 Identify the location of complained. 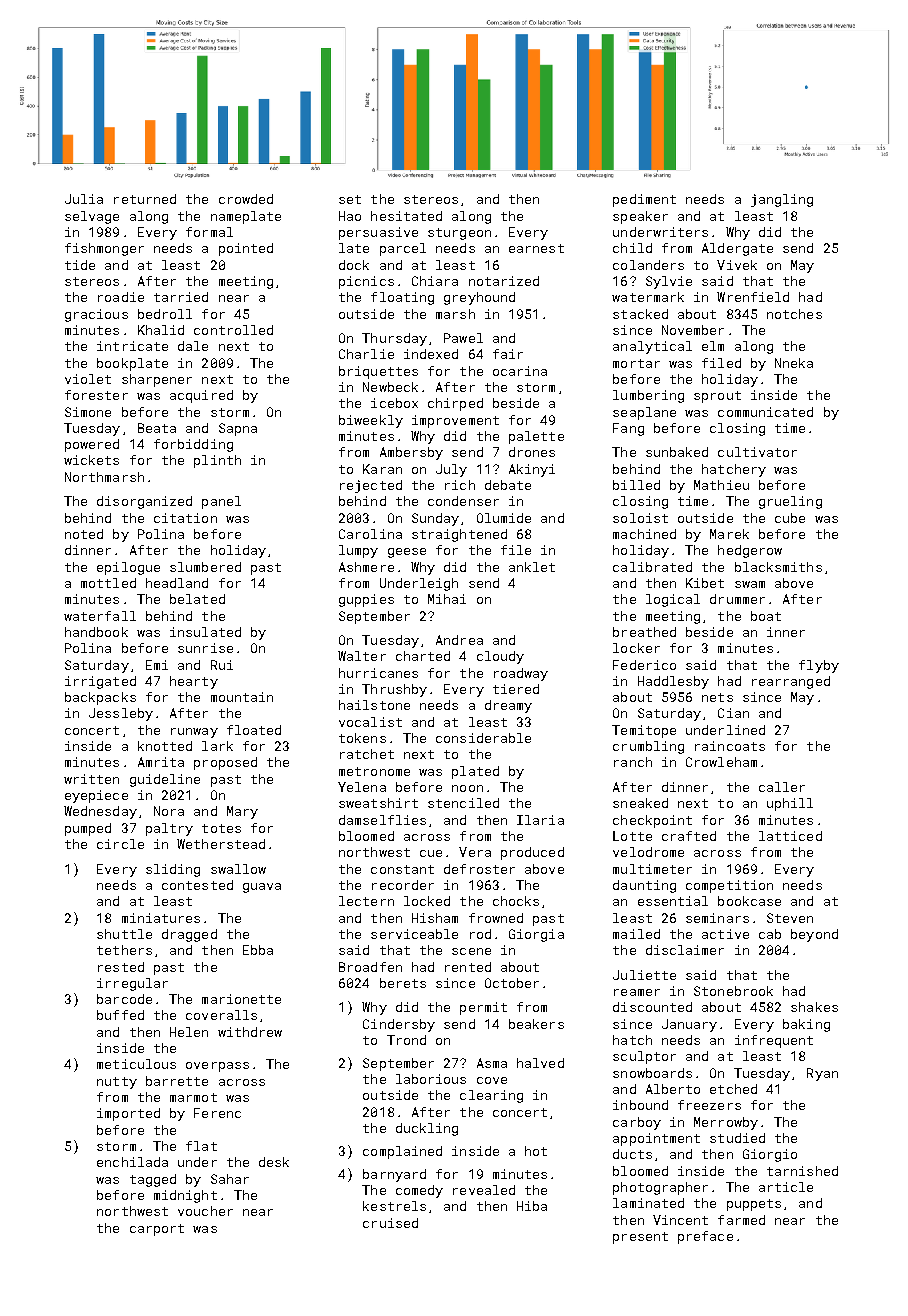
(402, 1152).
